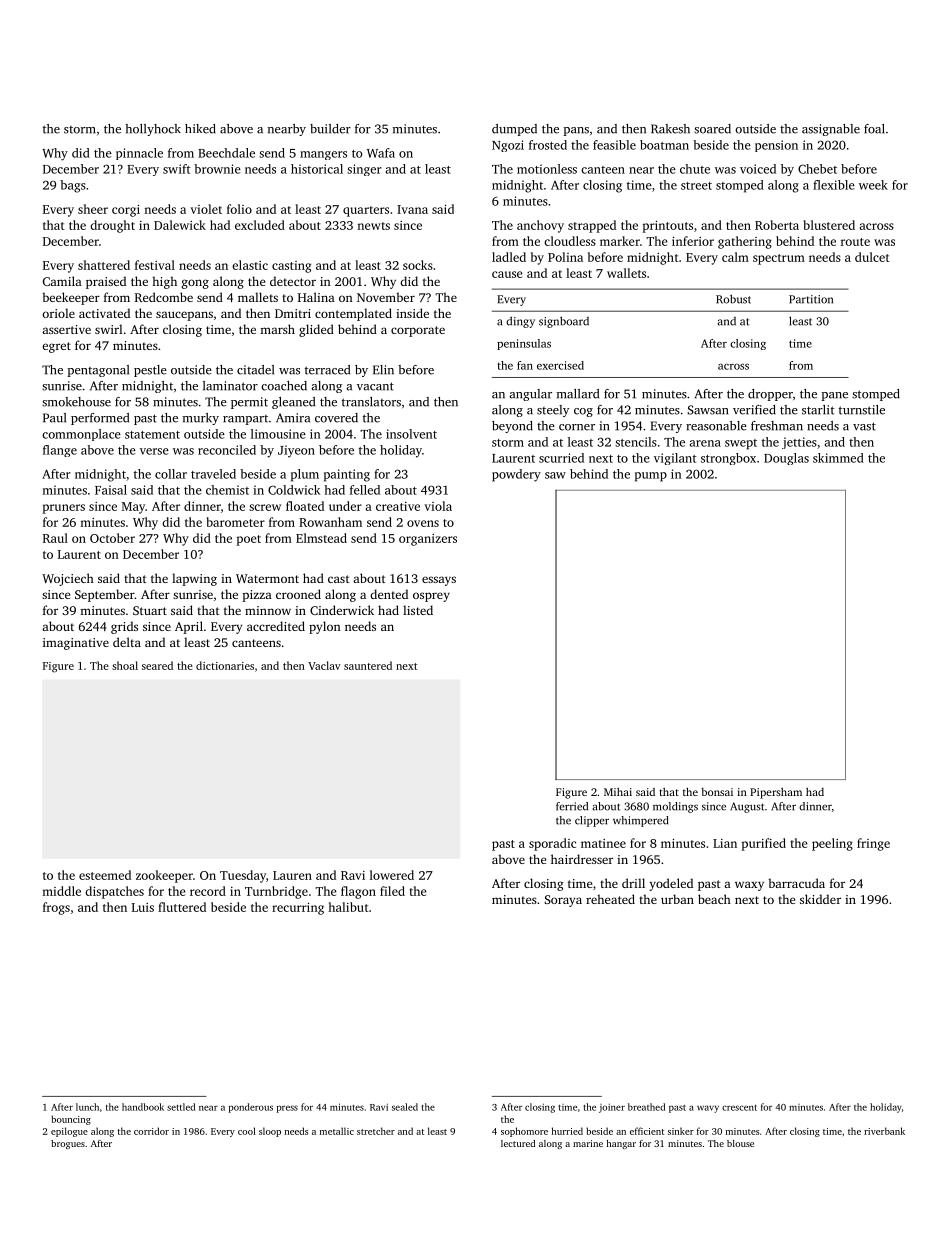  I want to click on Soraya, so click(563, 901).
